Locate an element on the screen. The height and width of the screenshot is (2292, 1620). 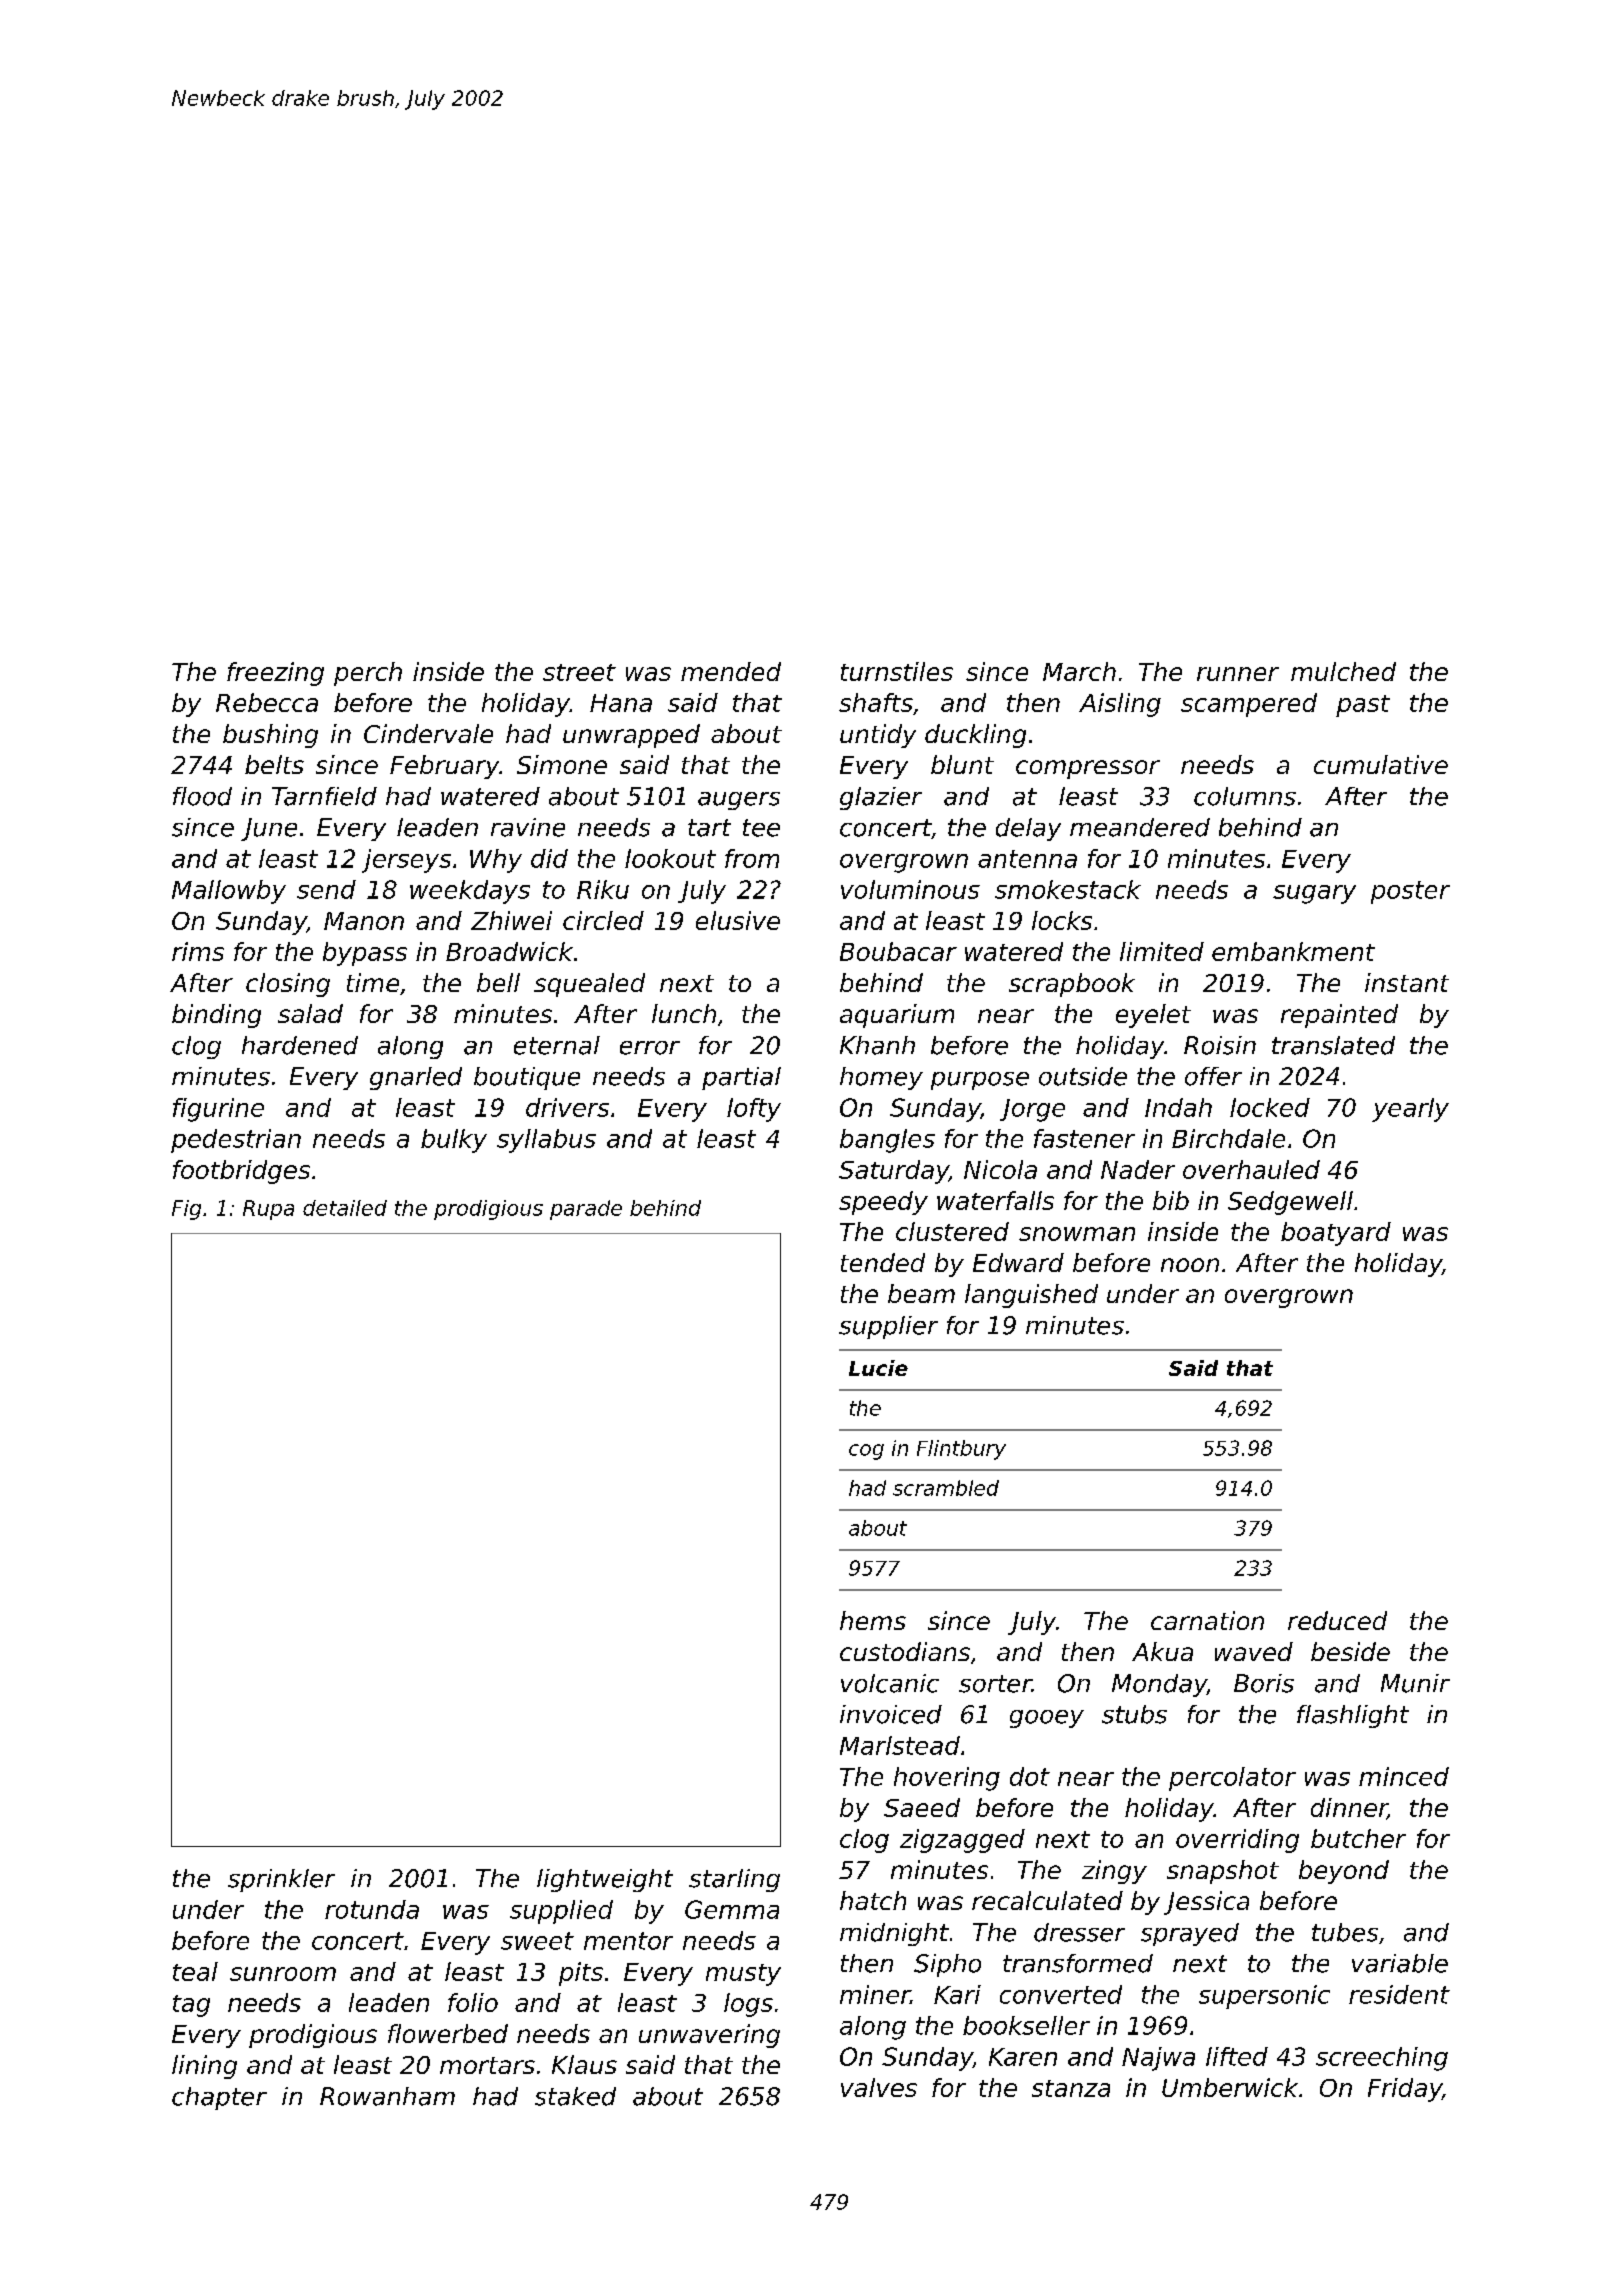
tart is located at coordinates (709, 828).
